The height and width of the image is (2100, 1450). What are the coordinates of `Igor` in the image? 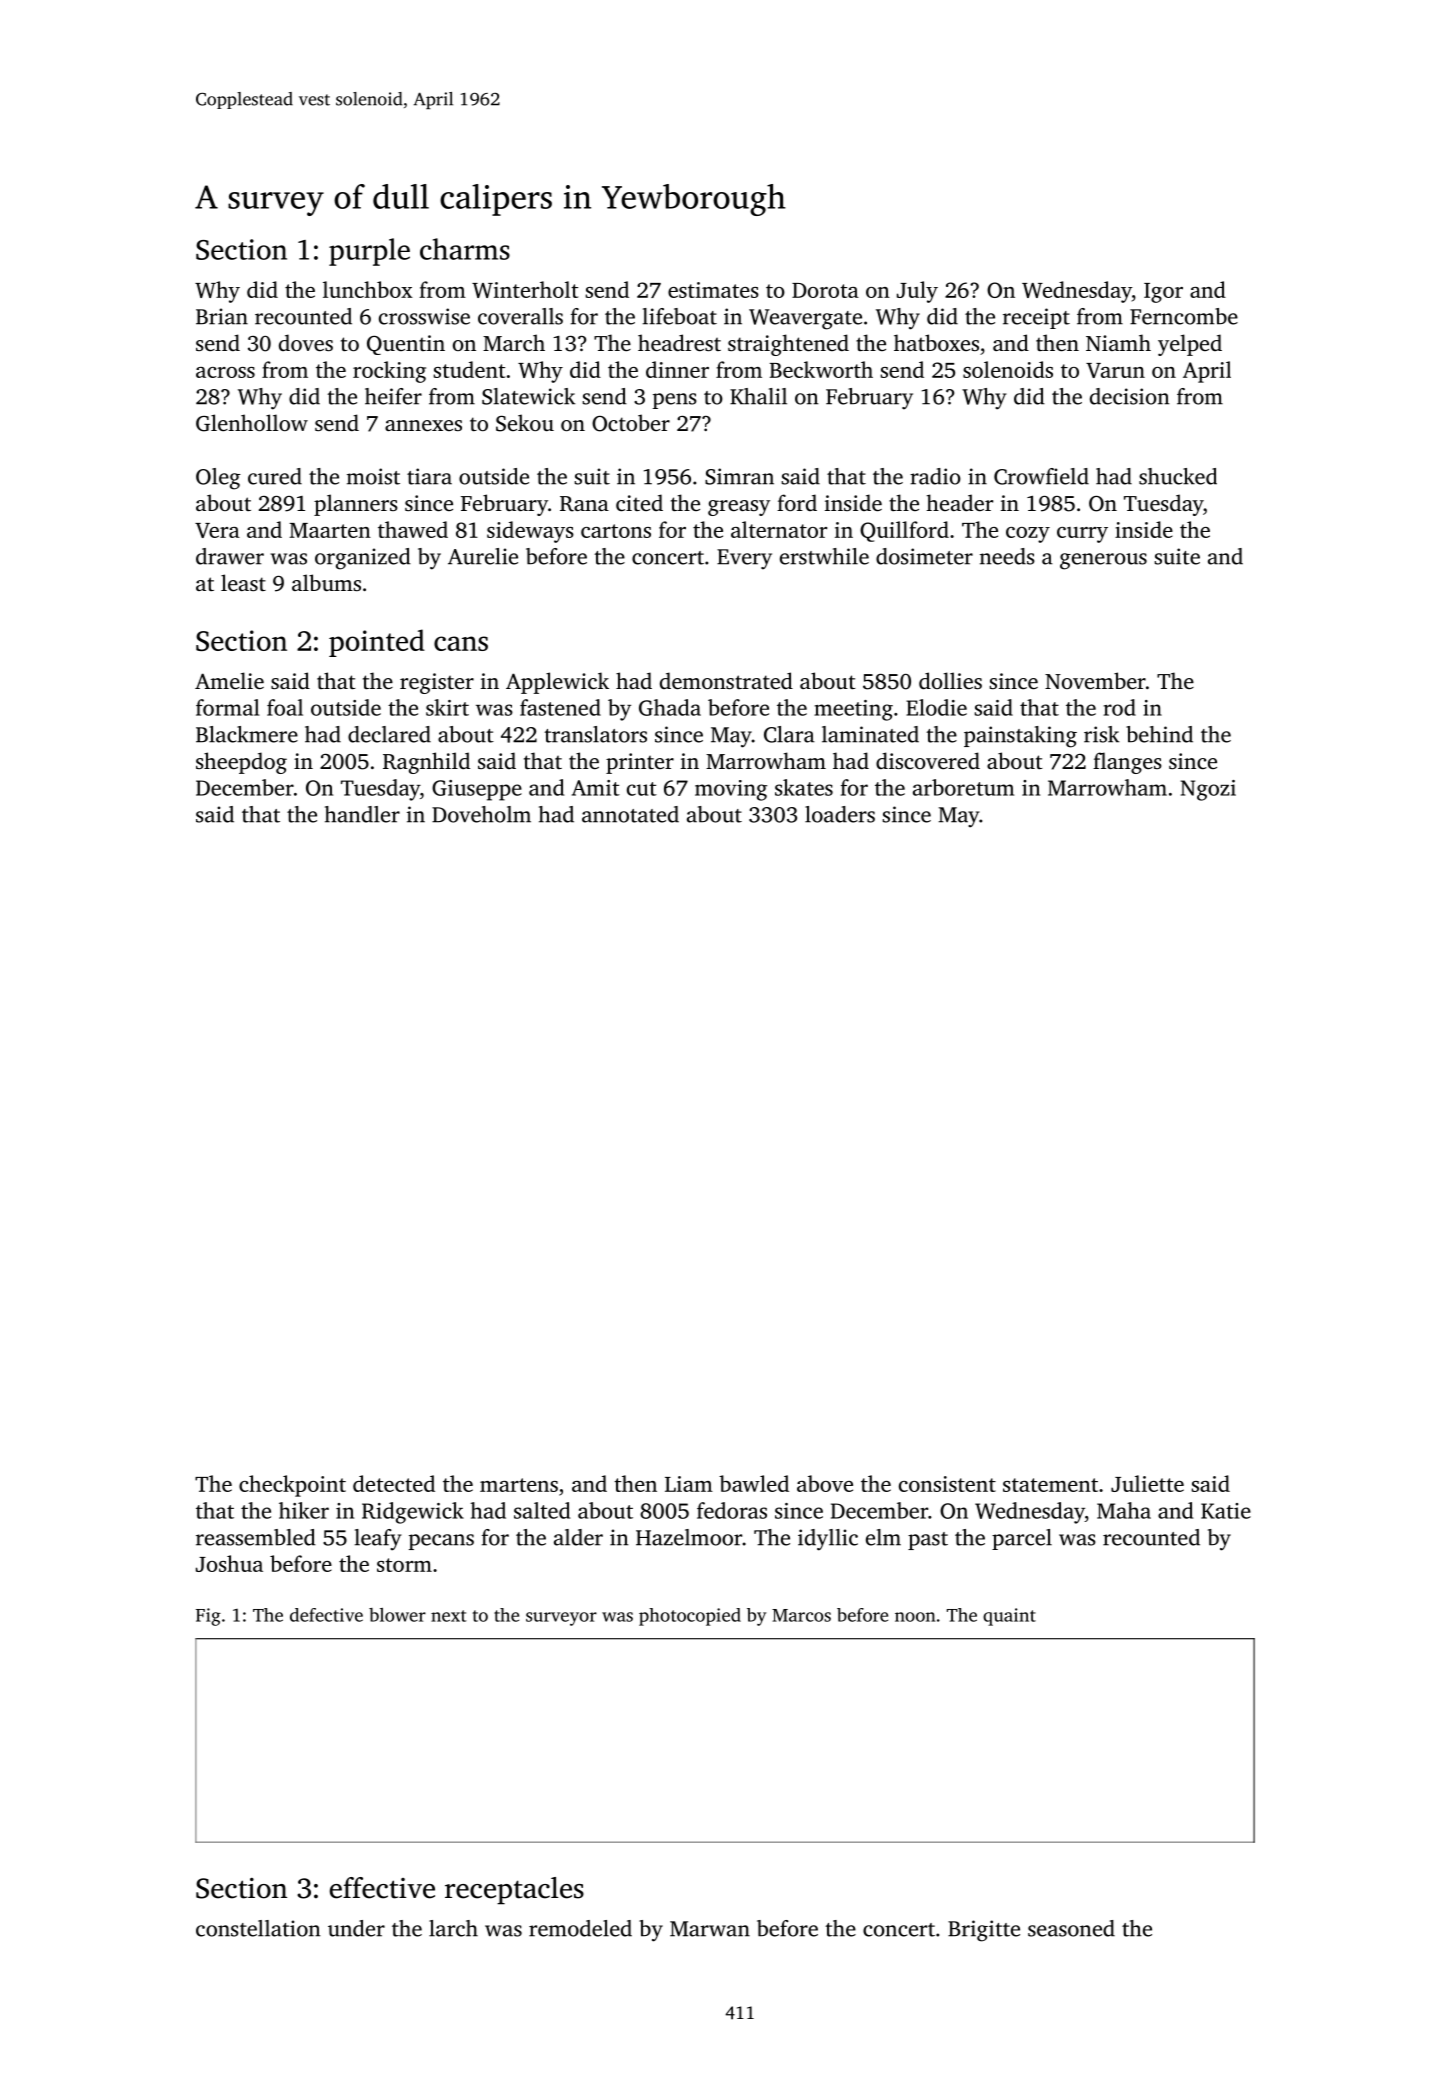 It's located at (1163, 293).
